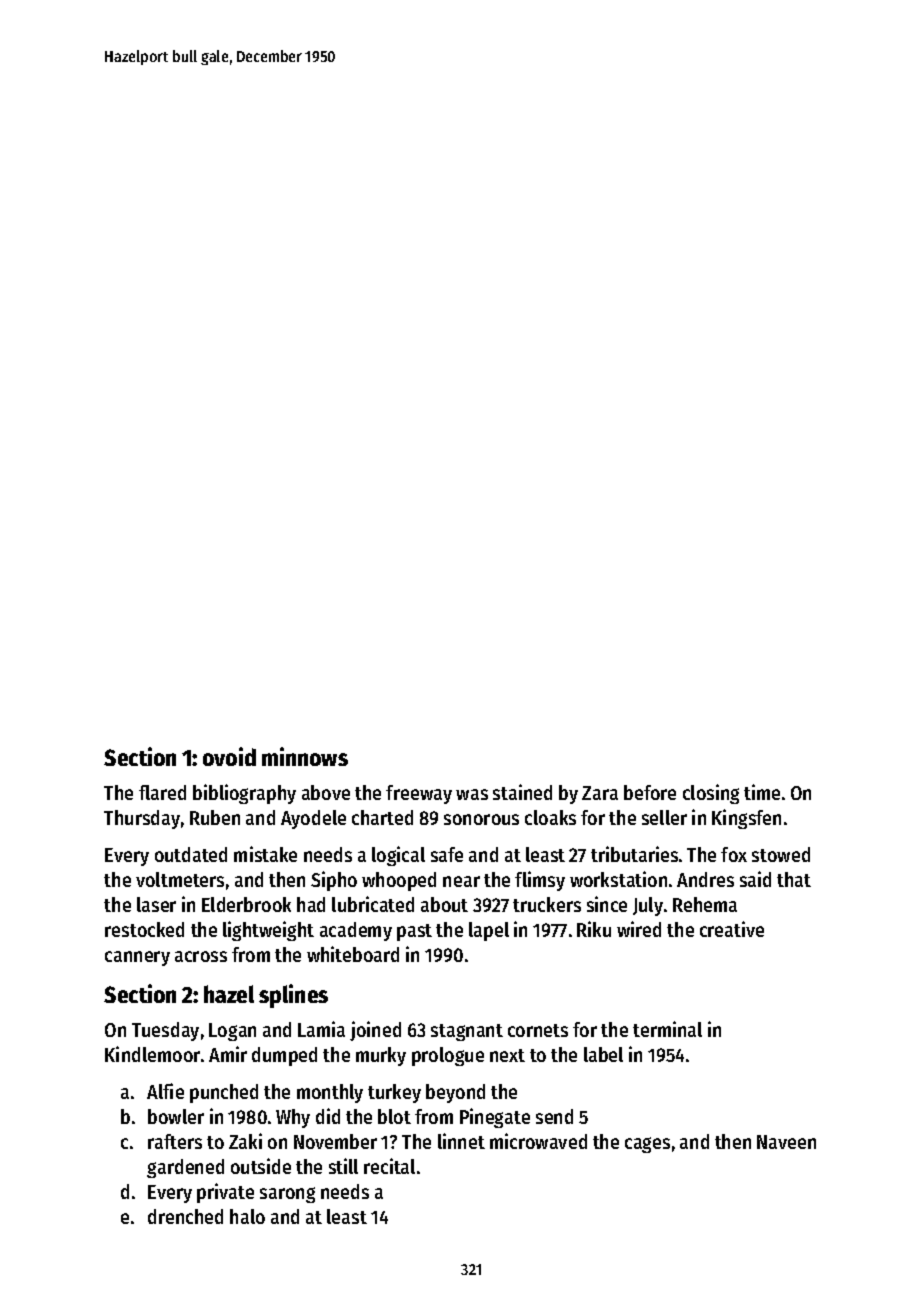  Describe the element at coordinates (229, 756) in the page. I see `ovoid` at that location.
